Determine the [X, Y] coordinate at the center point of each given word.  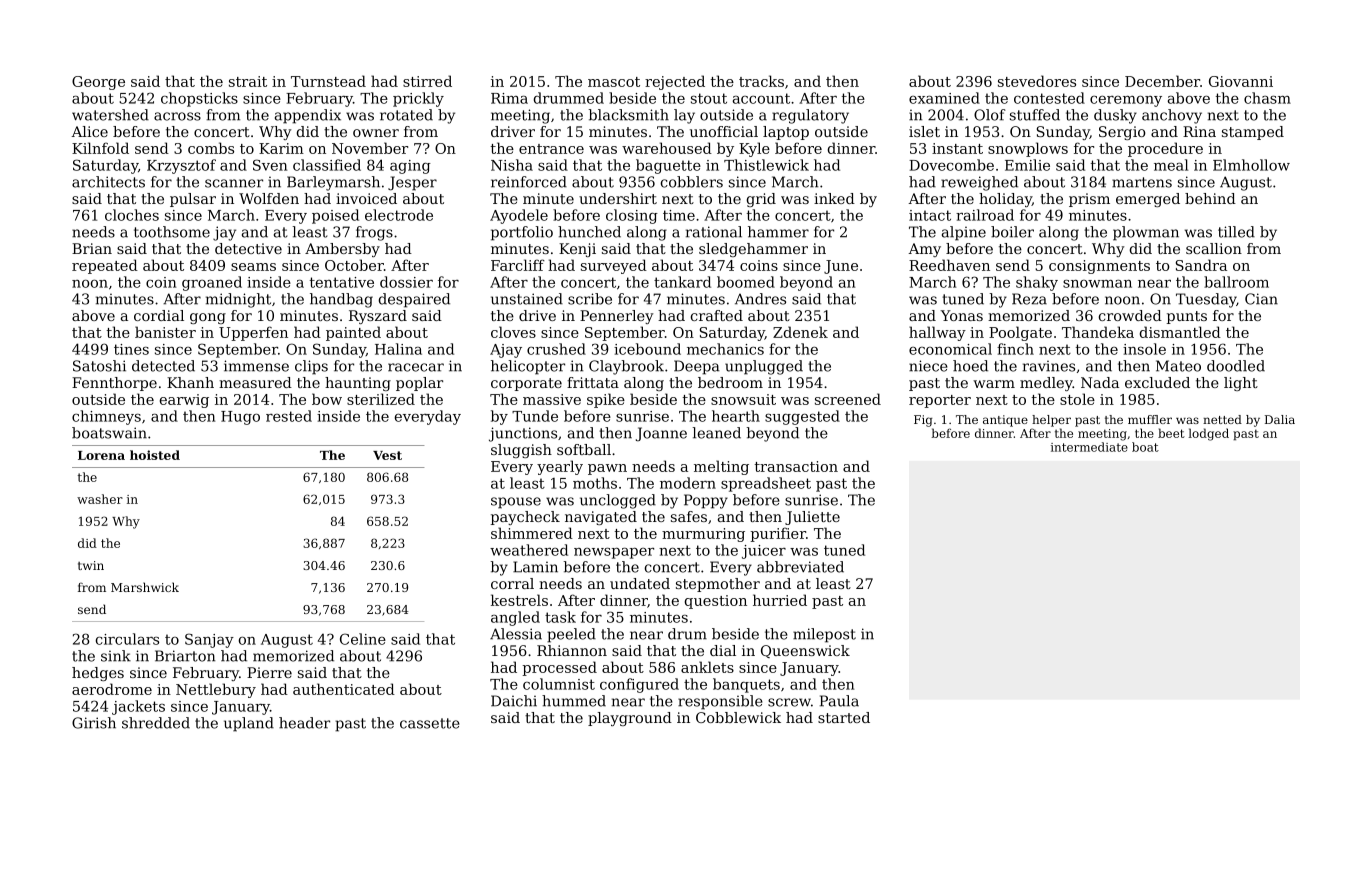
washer [100, 499]
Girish [94, 723]
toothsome [172, 232]
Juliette [812, 518]
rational [714, 232]
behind [1210, 198]
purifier [778, 534]
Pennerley [616, 317]
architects [108, 182]
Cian [1261, 299]
